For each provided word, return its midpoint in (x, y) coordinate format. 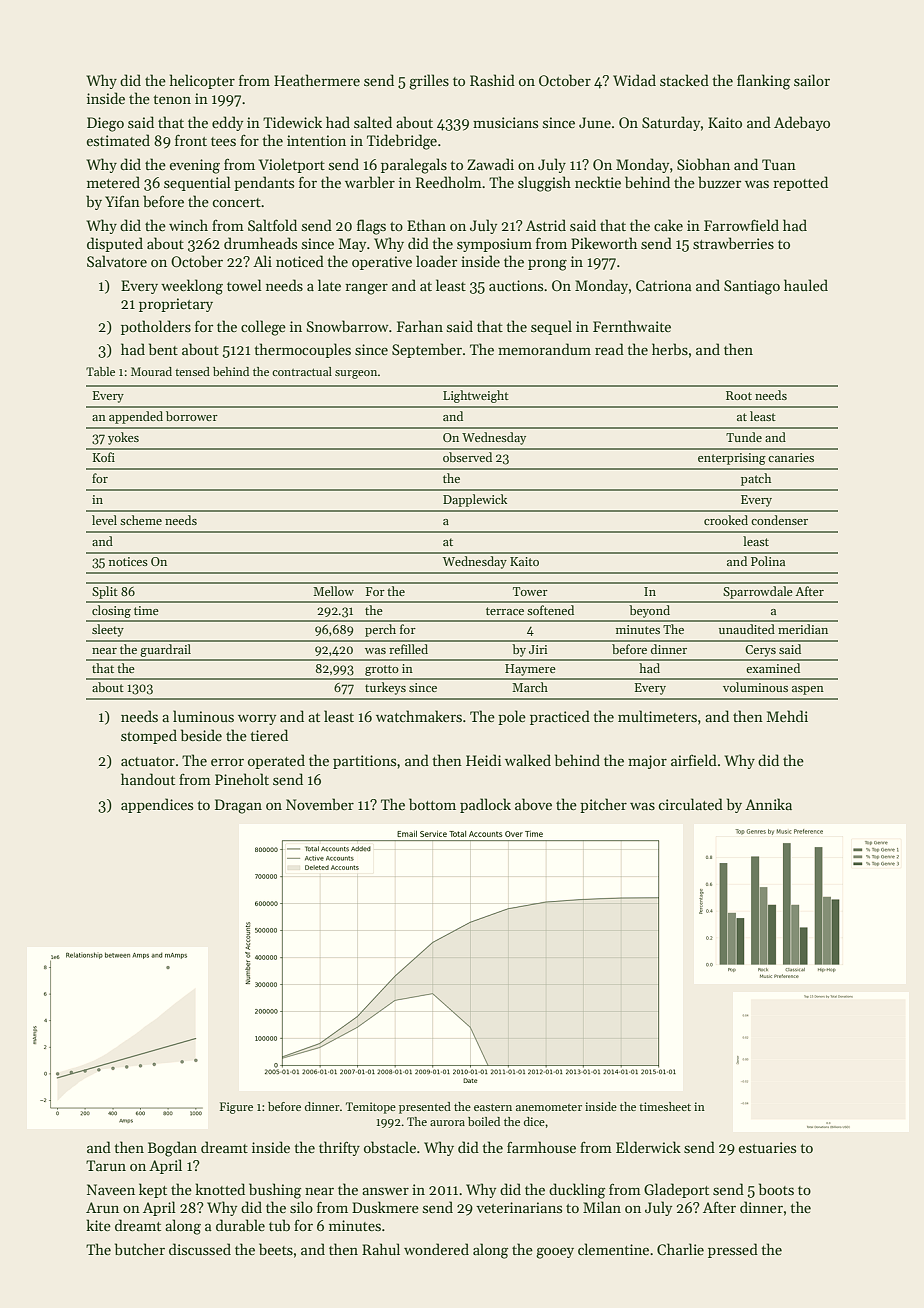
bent (163, 349)
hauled (806, 285)
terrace (505, 611)
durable (240, 1225)
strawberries (733, 243)
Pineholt (242, 779)
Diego (105, 124)
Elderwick (648, 1147)
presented (425, 1108)
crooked (726, 520)
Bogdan (172, 1149)
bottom (432, 804)
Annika (768, 804)
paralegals (414, 166)
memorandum (544, 349)
